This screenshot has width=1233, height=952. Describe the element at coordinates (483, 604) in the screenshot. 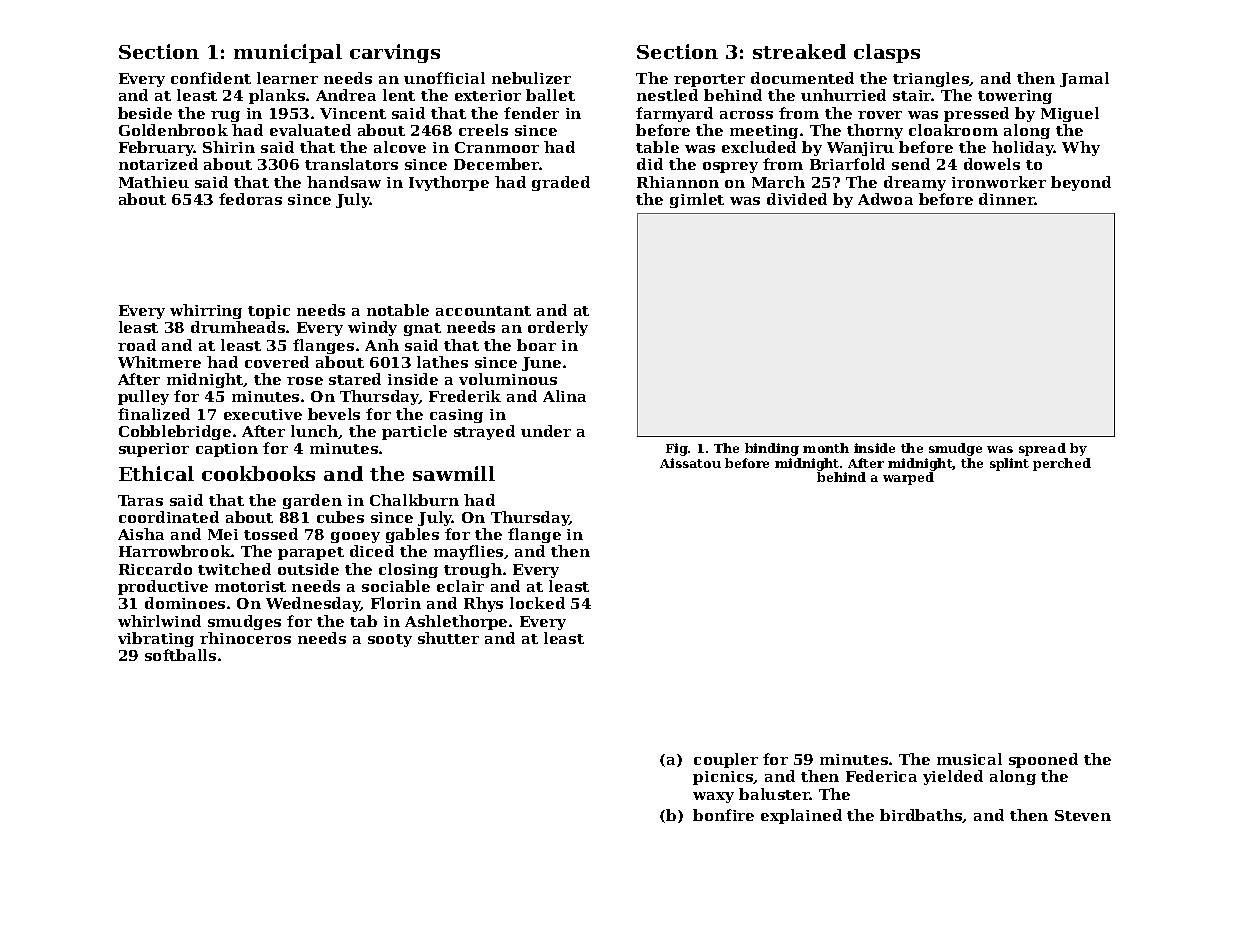

I see `Rhys` at that location.
